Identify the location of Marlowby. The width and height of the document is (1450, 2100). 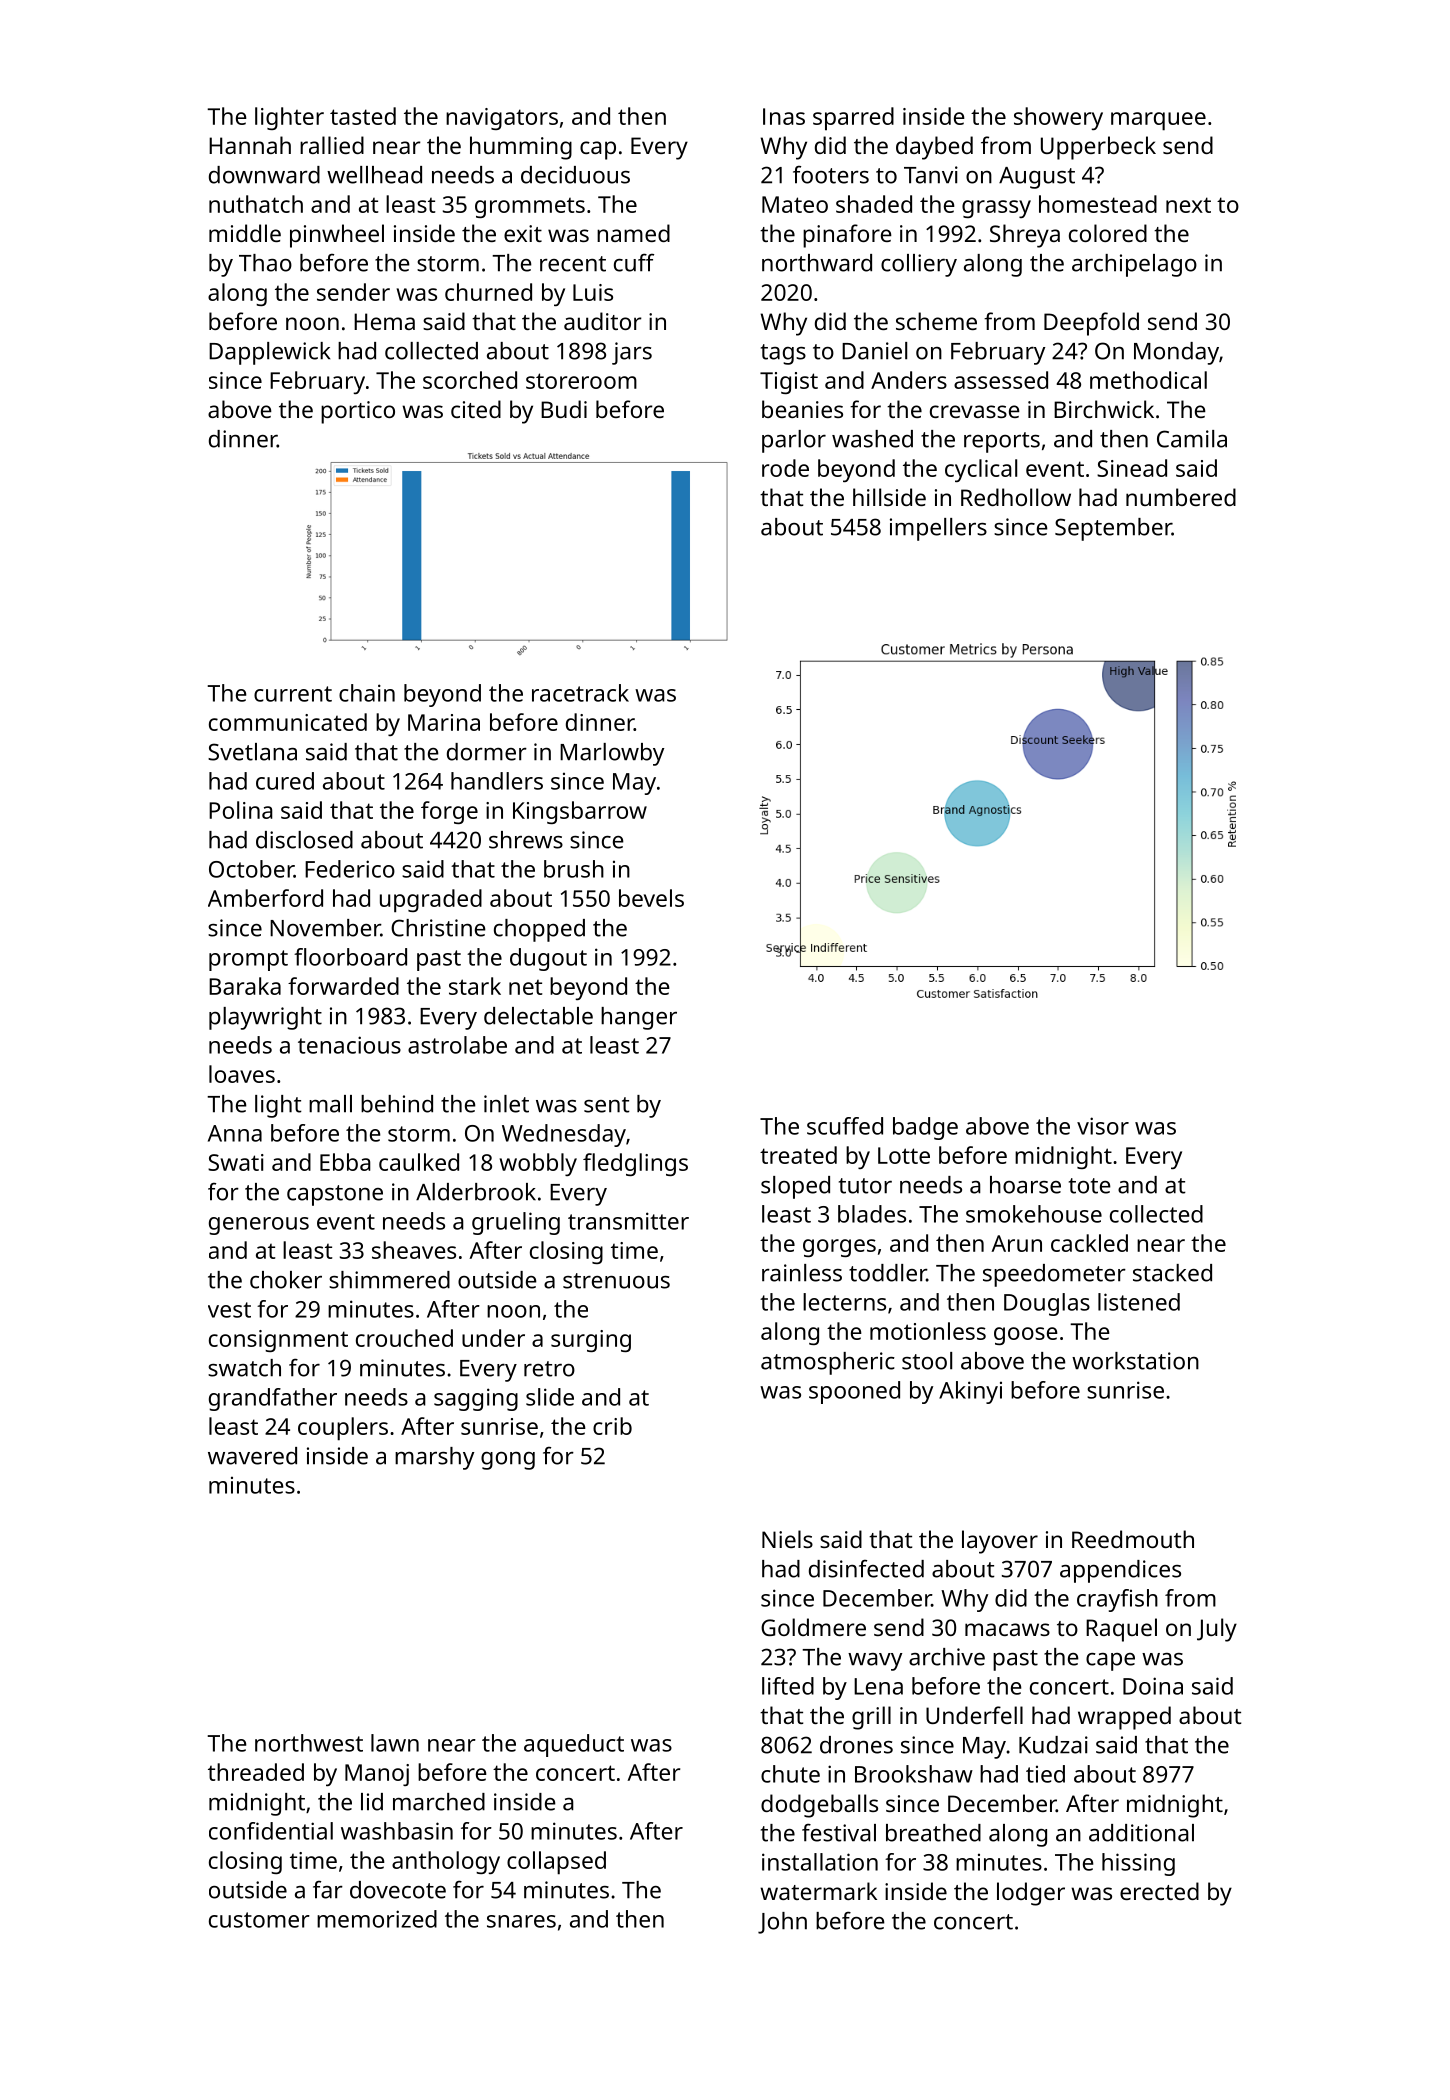
(612, 754).
